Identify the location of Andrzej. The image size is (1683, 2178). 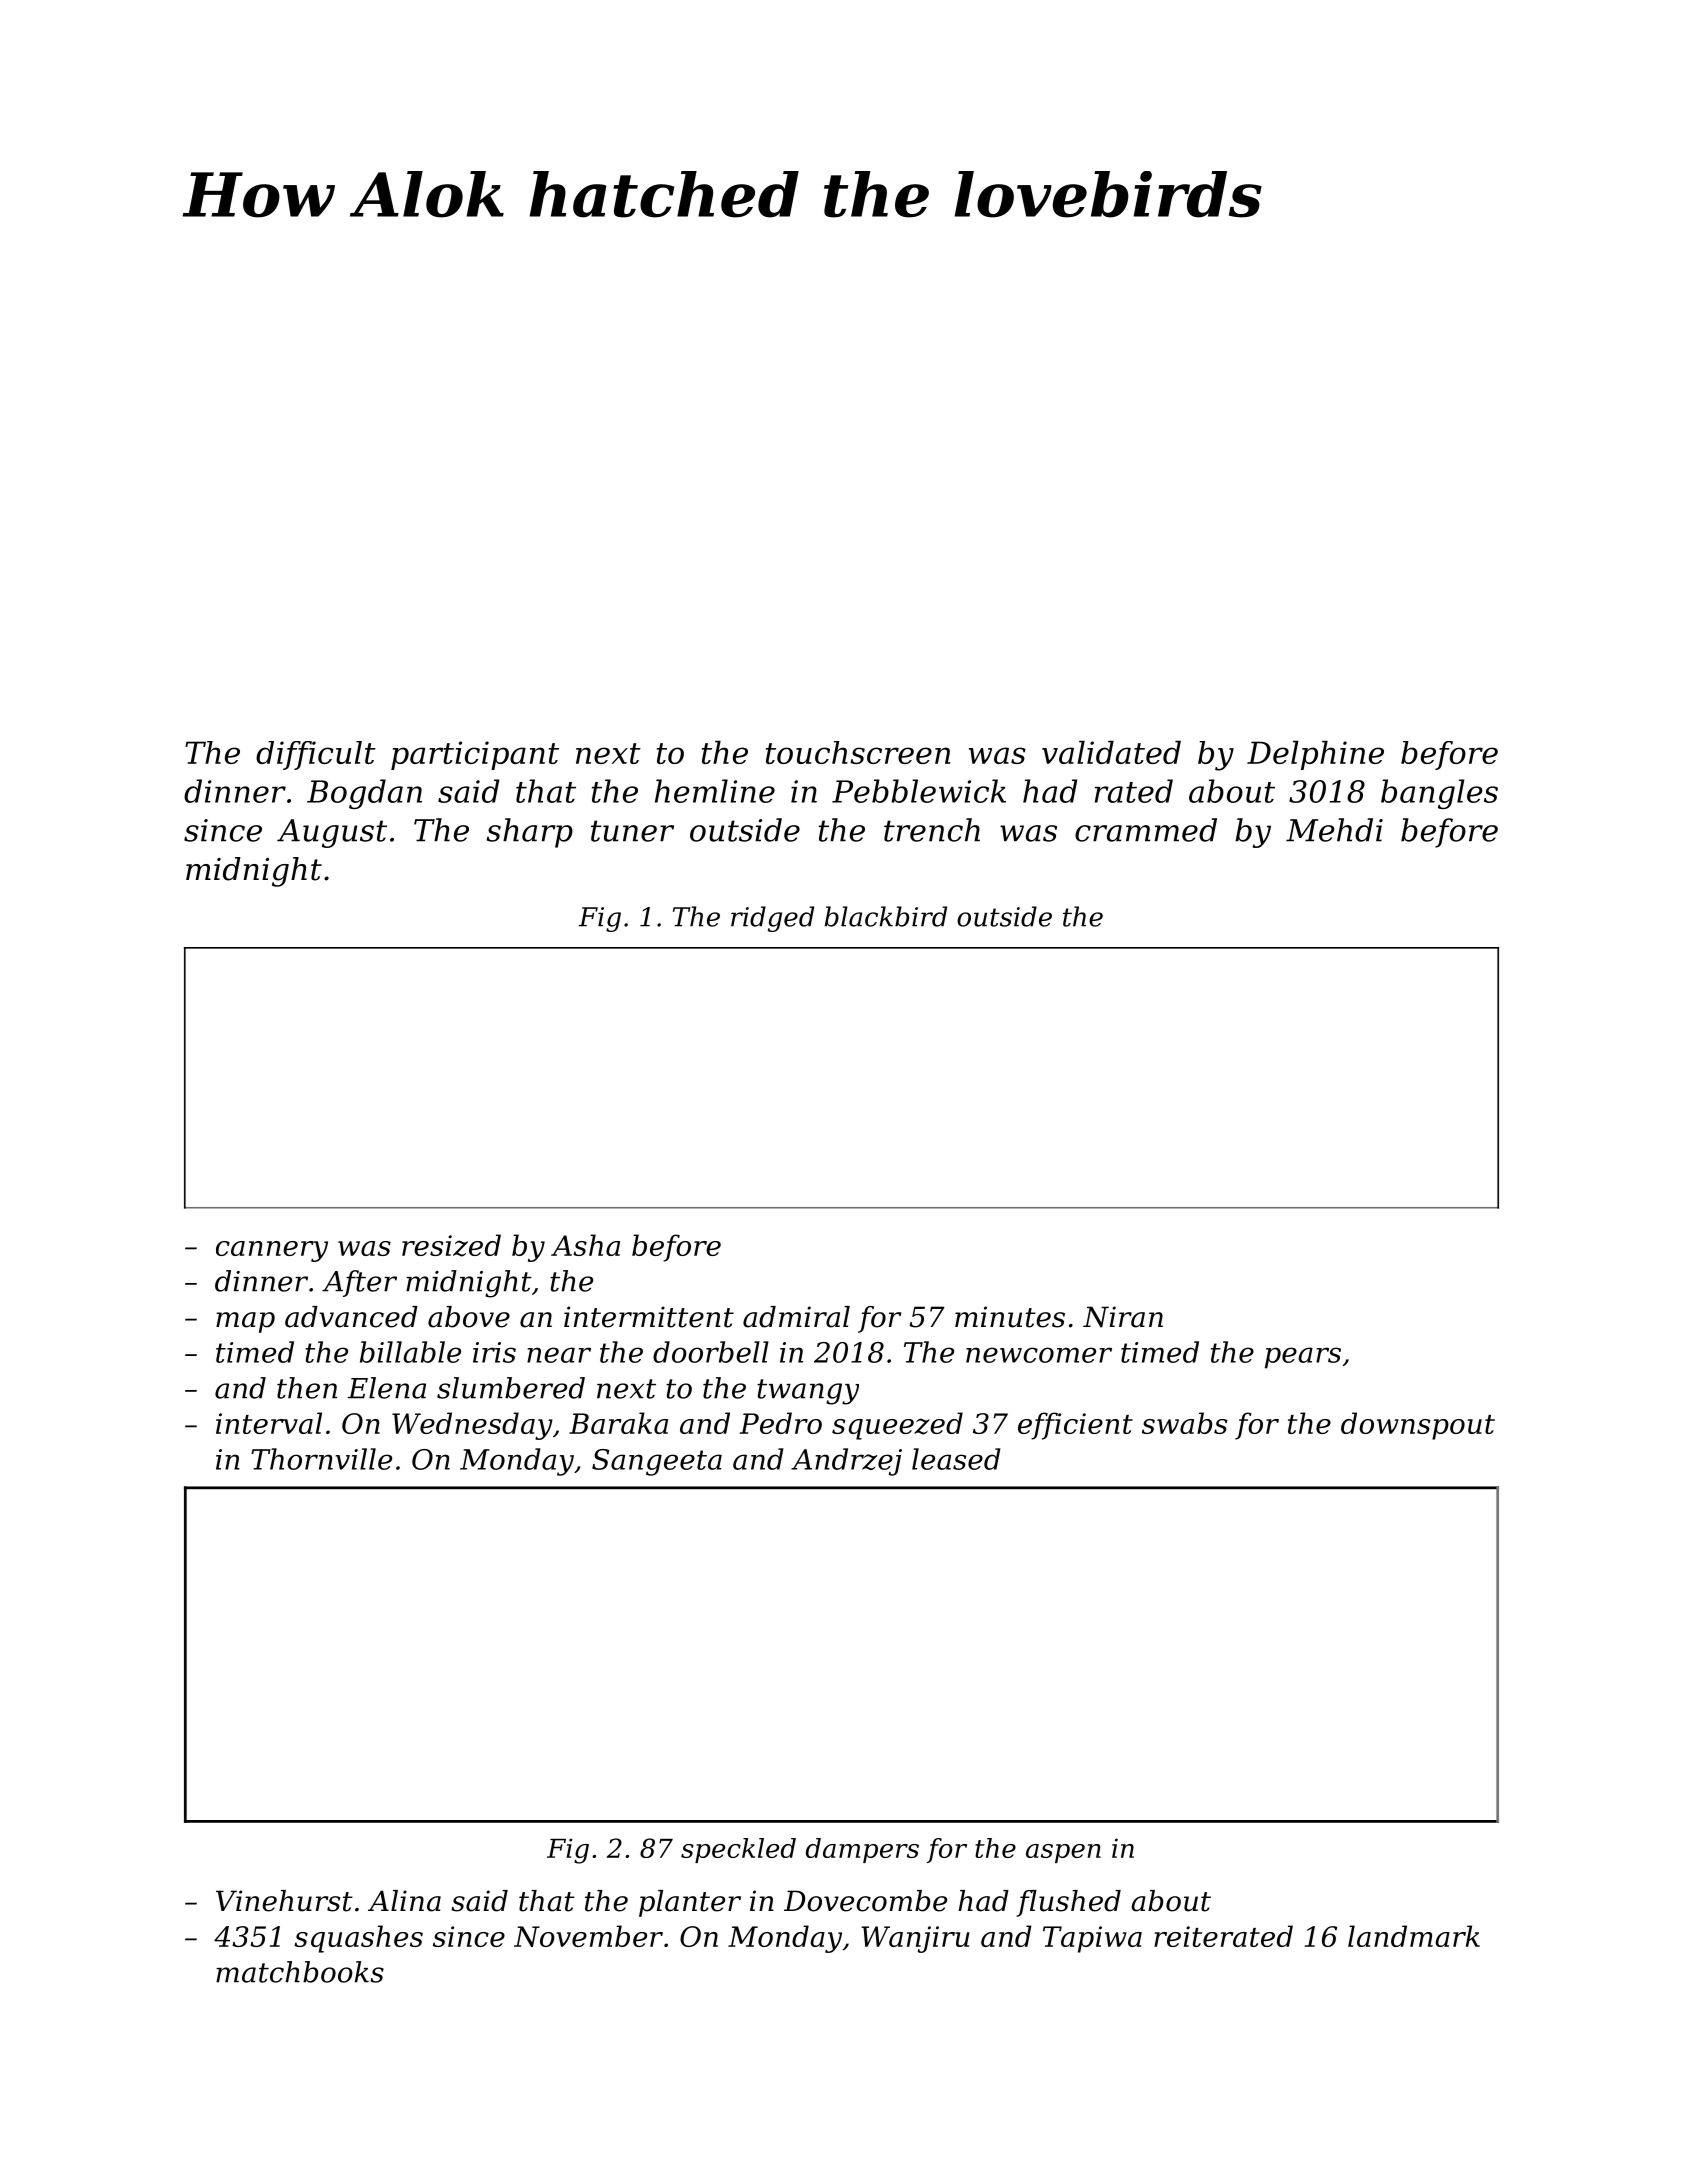
(846, 1462).
